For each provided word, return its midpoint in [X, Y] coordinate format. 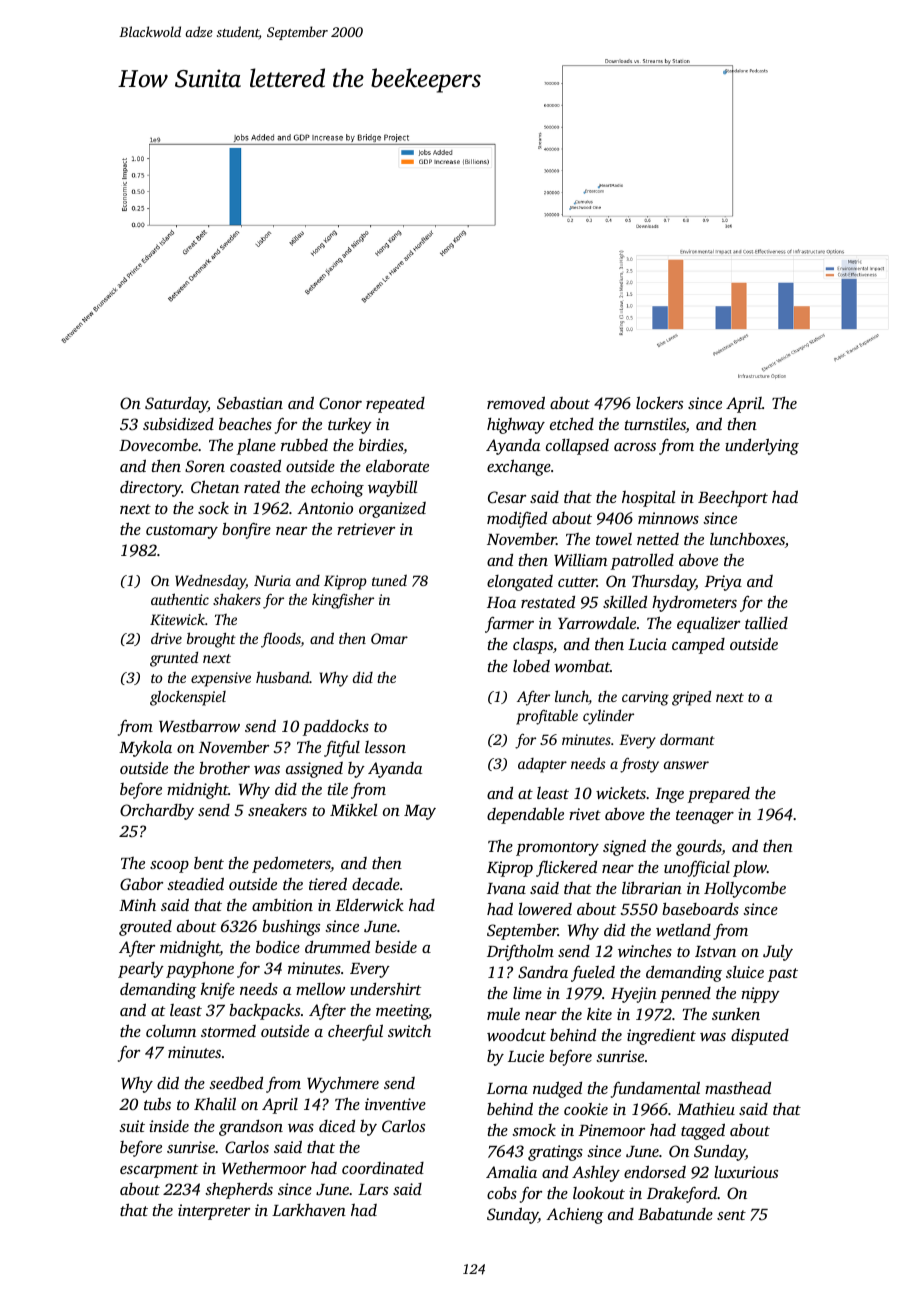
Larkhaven [309, 1209]
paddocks [336, 728]
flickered [566, 868]
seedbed [236, 1082]
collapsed [577, 446]
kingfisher [343, 601]
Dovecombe [158, 445]
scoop [169, 867]
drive [166, 638]
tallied [766, 623]
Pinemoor [612, 1130]
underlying [762, 446]
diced [337, 1125]
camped [698, 646]
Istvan [715, 951]
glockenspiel [188, 698]
